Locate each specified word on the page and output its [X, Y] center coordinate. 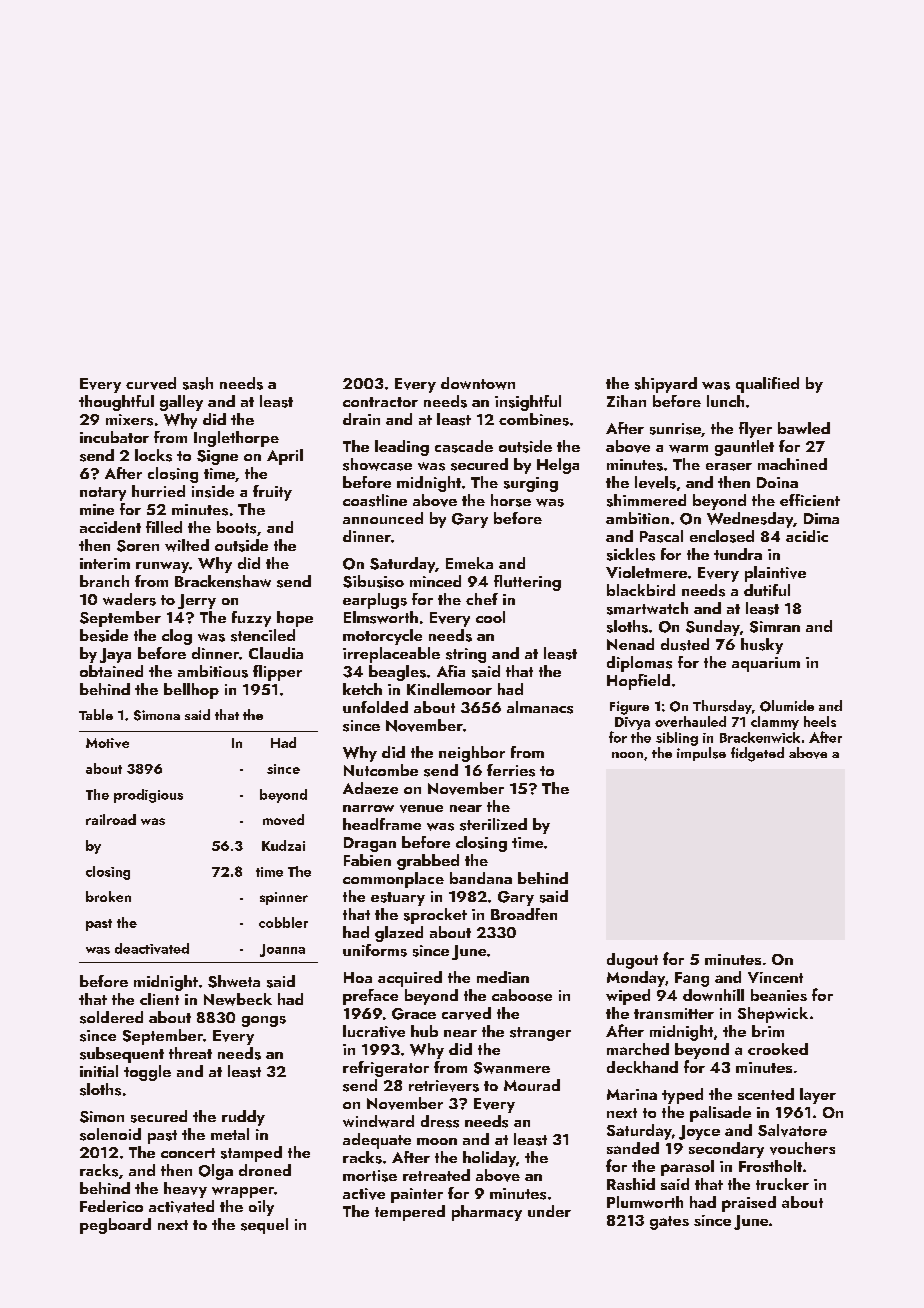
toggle [147, 1073]
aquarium [766, 664]
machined [792, 464]
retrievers [444, 1086]
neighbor [472, 754]
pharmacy [487, 1213]
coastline [375, 500]
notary [103, 494]
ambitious [213, 671]
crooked [778, 1049]
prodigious [148, 796]
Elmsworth [381, 617]
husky [762, 646]
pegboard [115, 1226]
